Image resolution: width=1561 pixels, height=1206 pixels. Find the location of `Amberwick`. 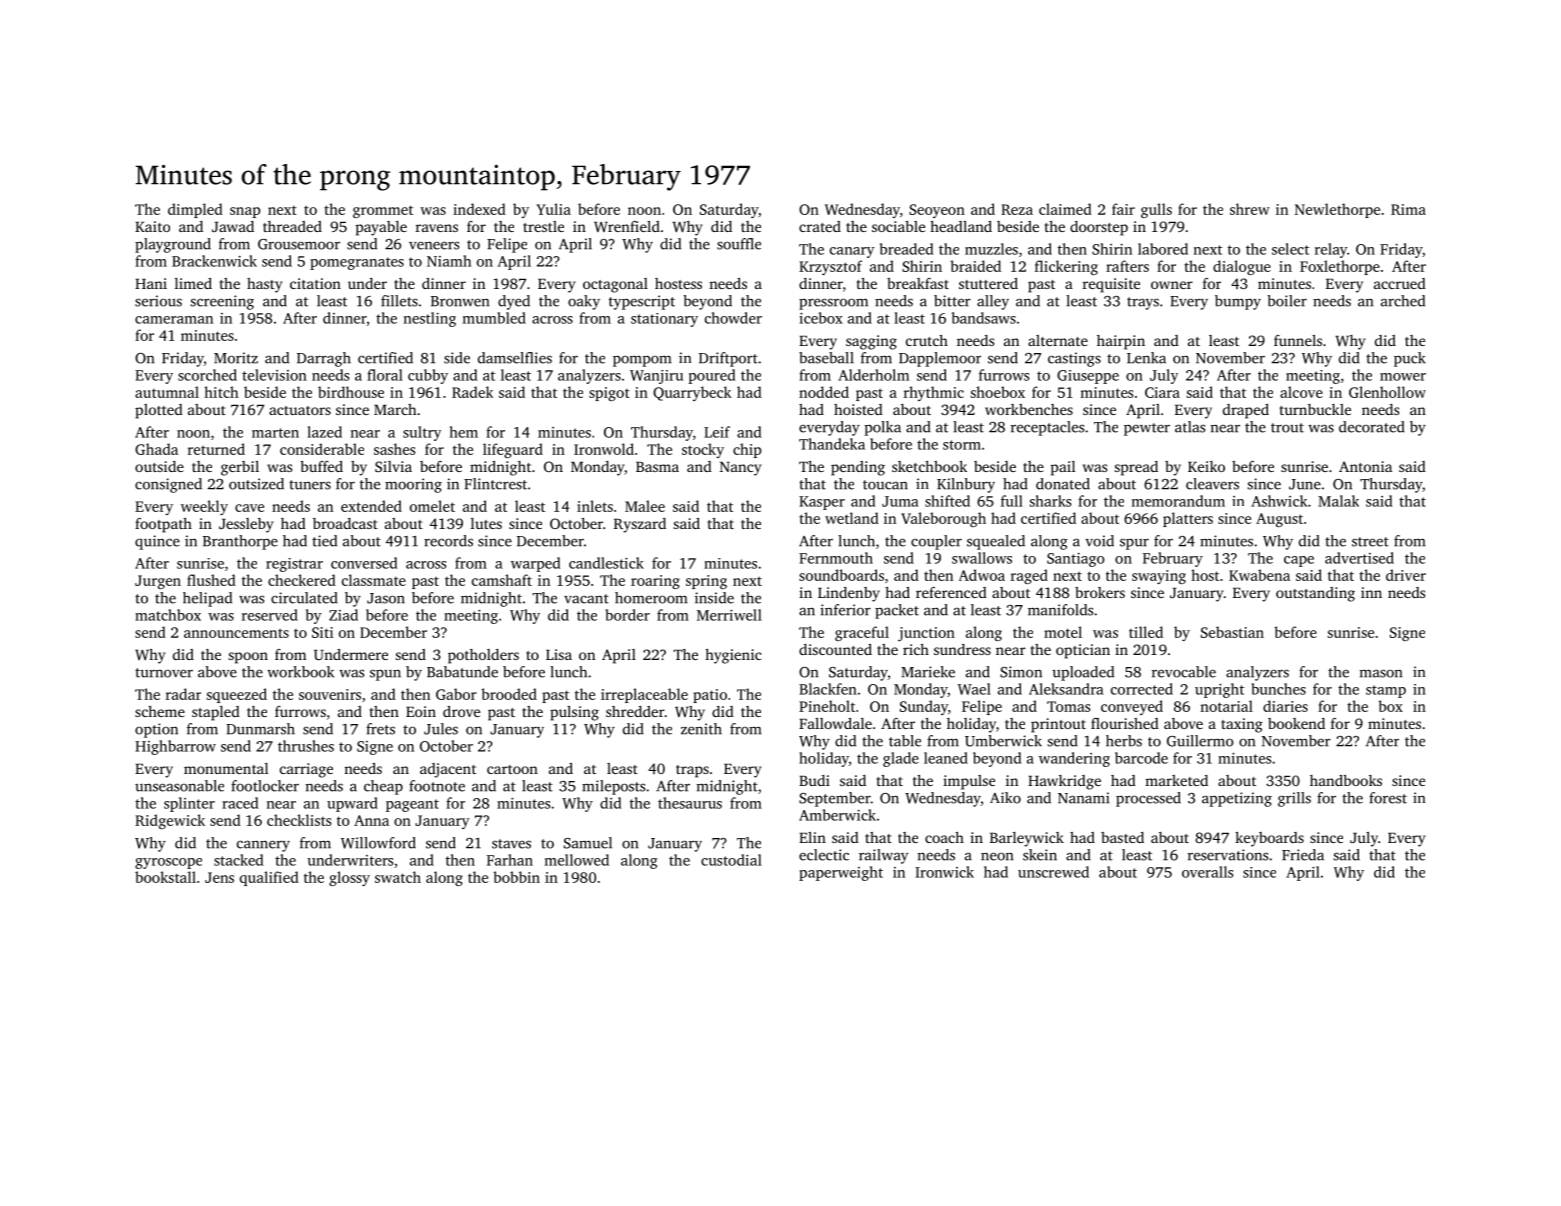

Amberwick is located at coordinates (837, 815).
